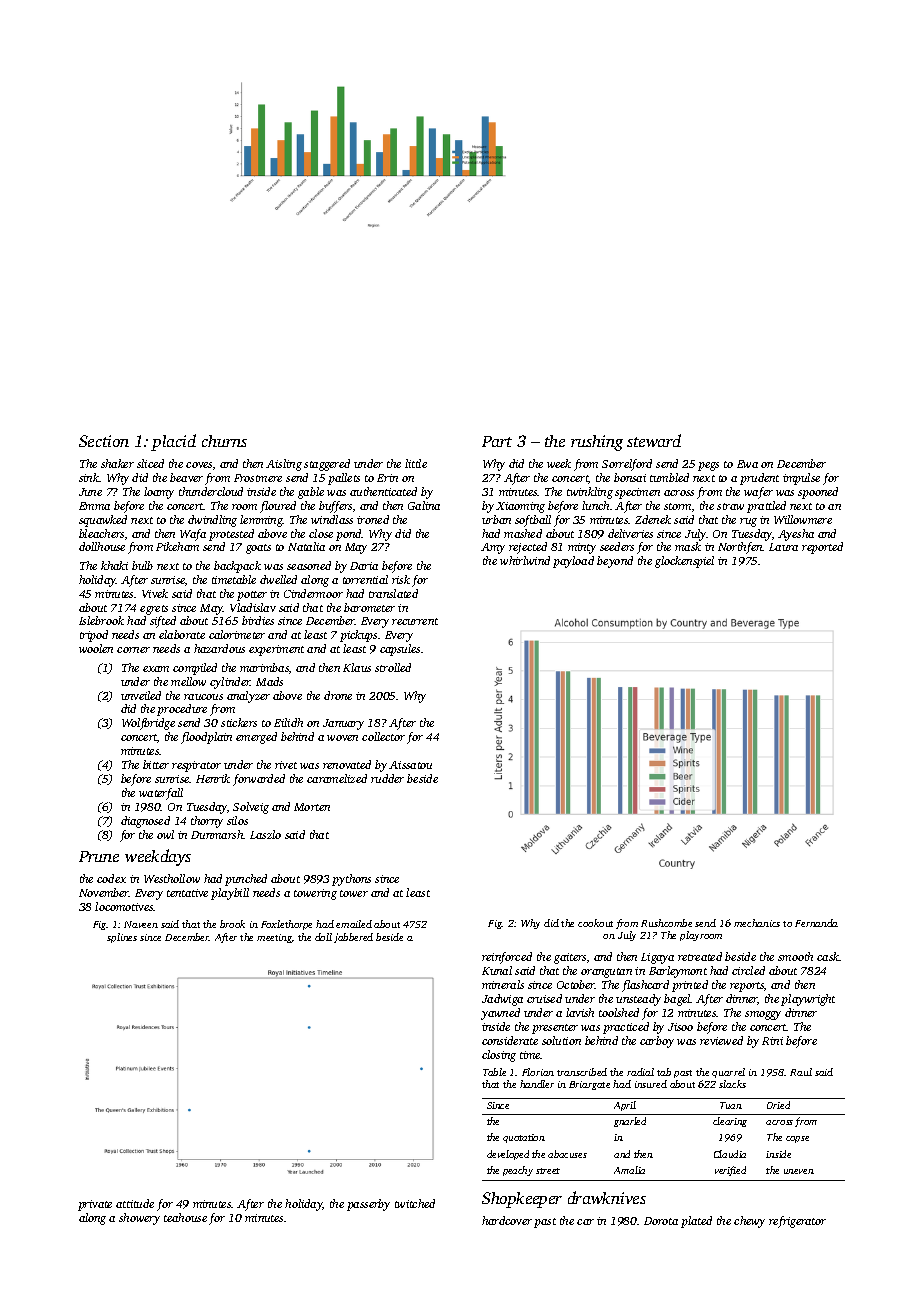 The width and height of the screenshot is (924, 1308). Describe the element at coordinates (410, 765) in the screenshot. I see `Aissatou` at that location.
